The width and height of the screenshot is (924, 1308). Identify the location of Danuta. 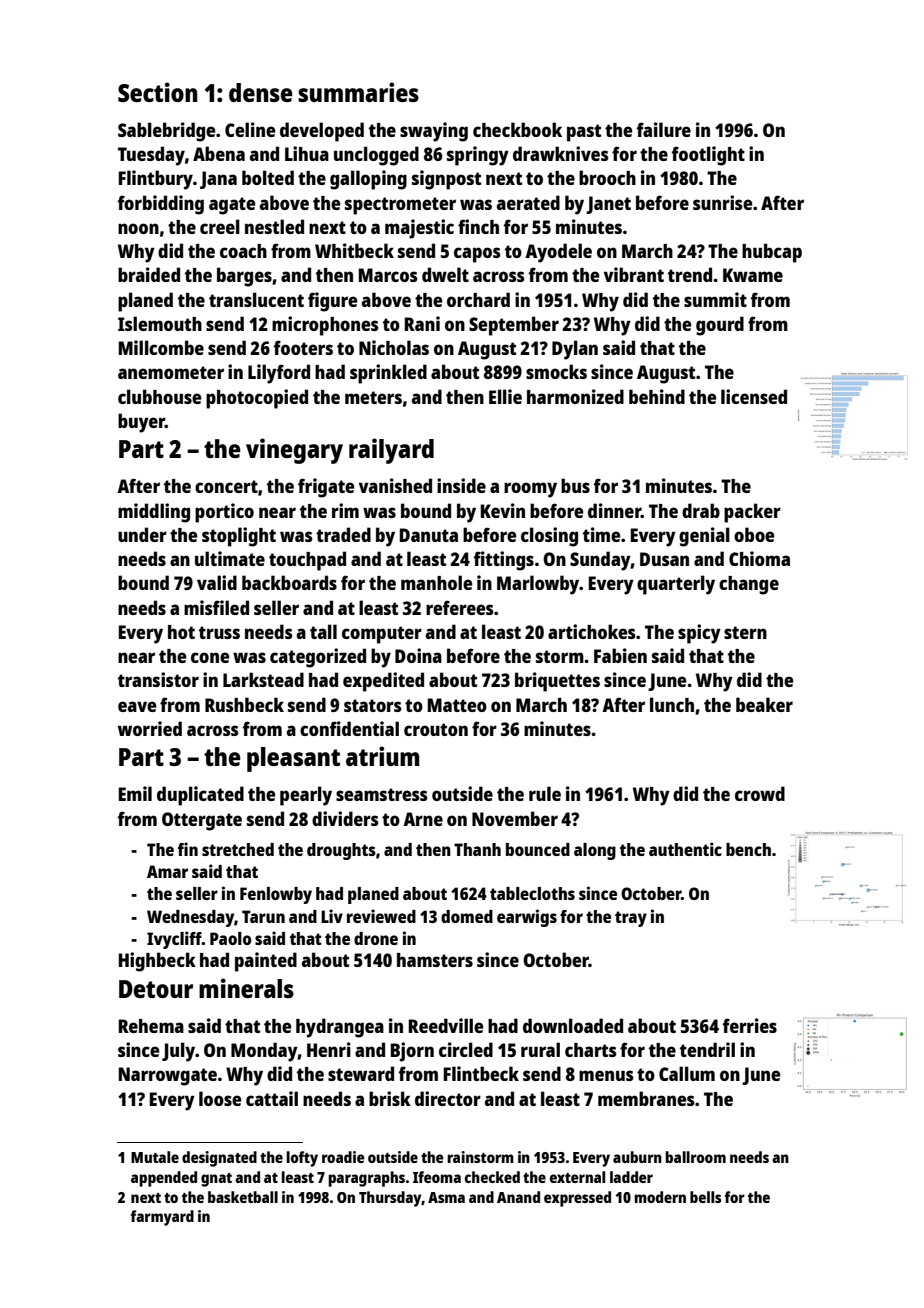
(429, 535).
